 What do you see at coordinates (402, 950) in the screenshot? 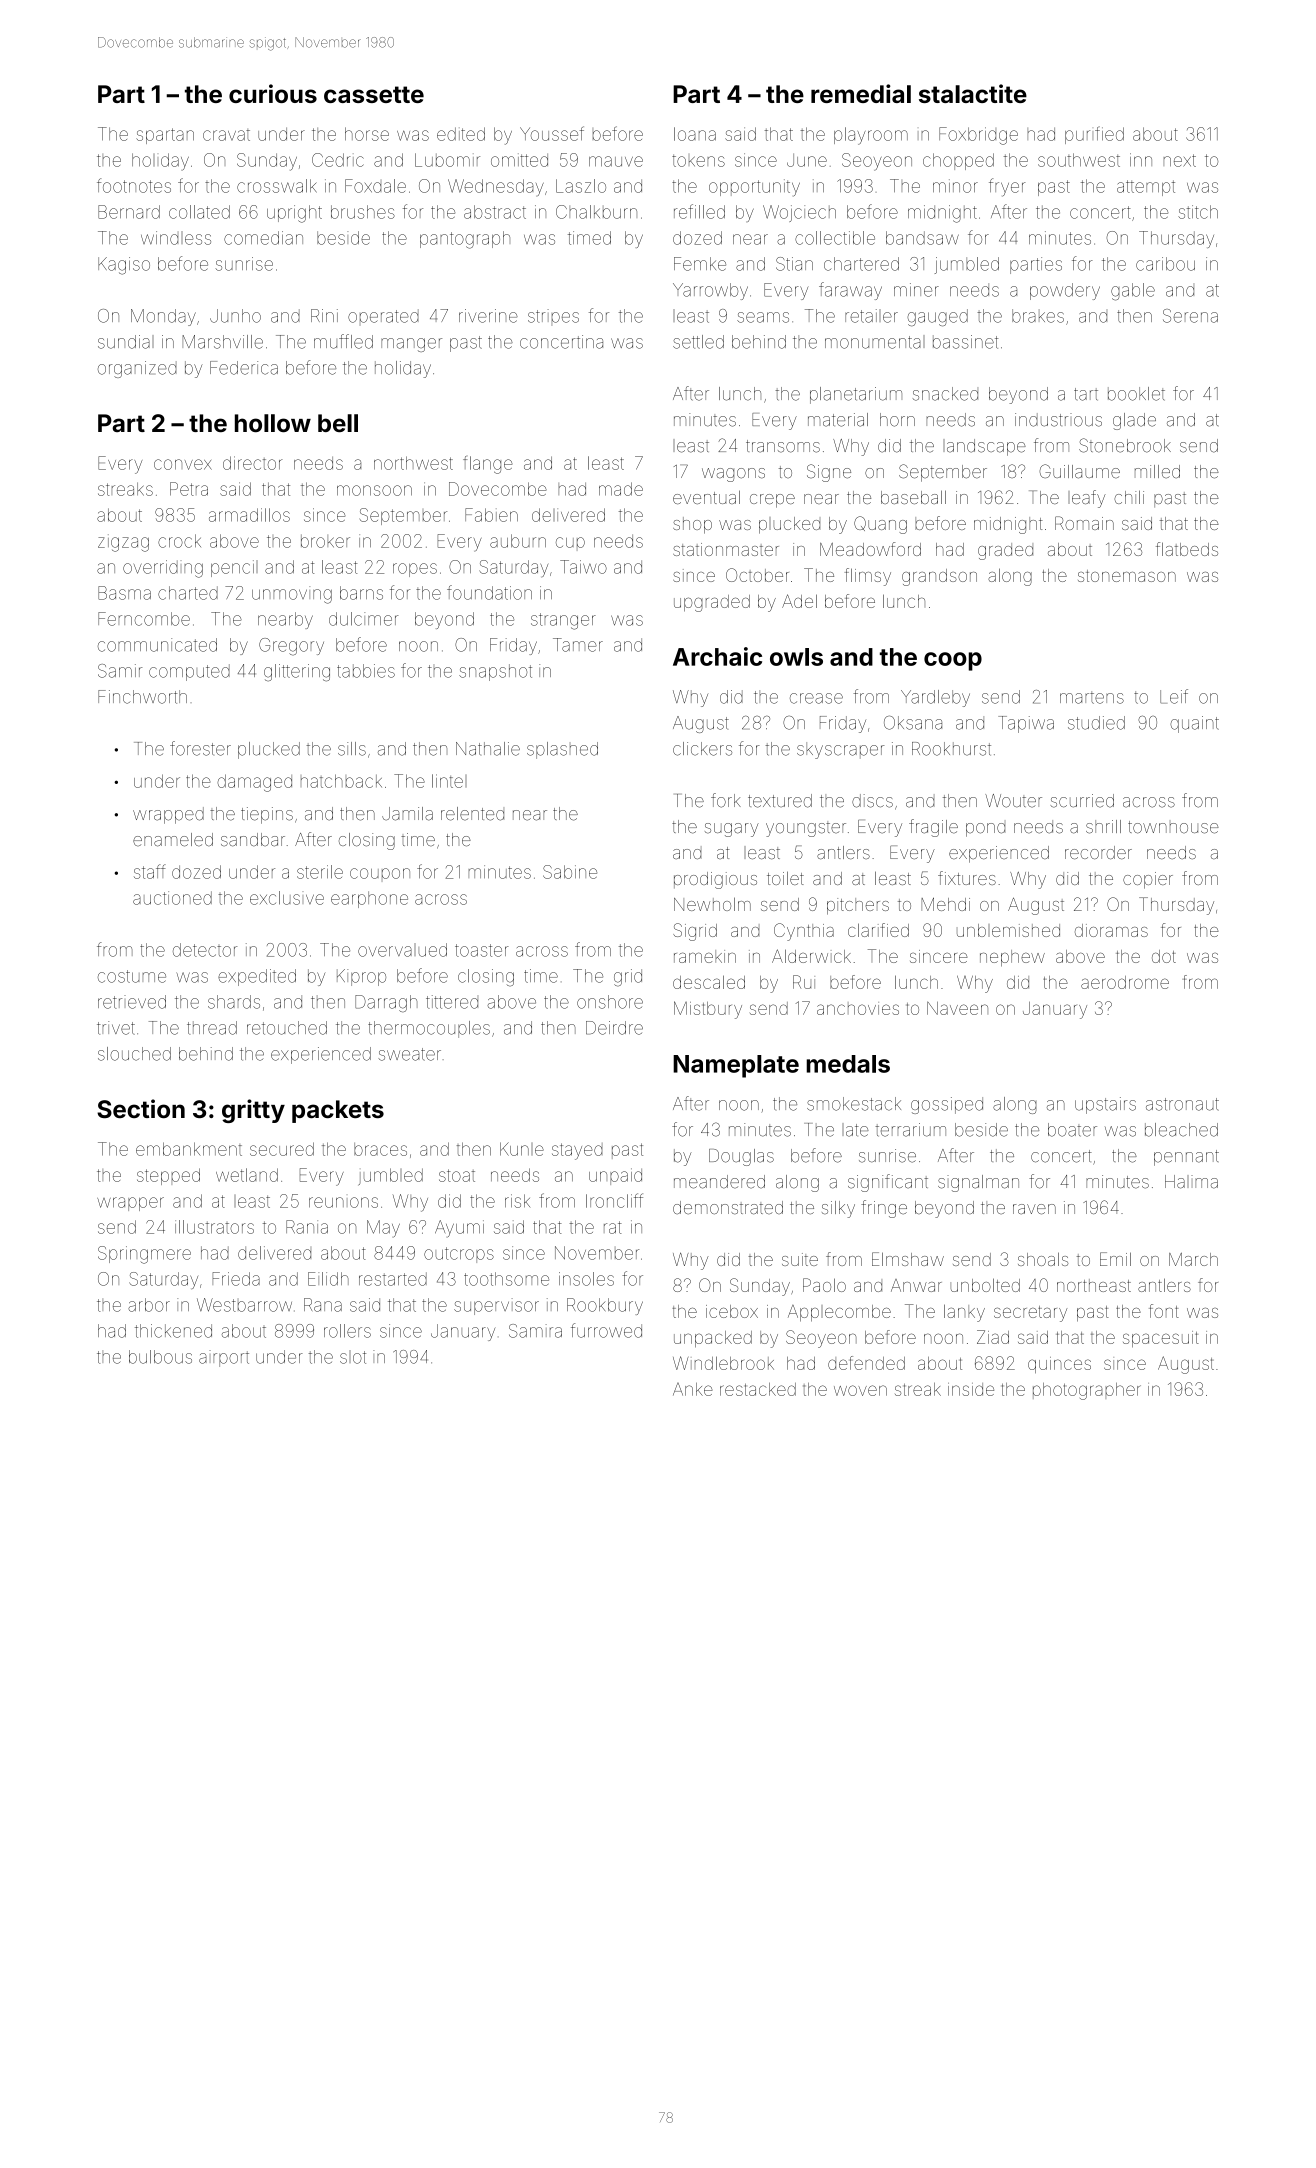
I see `overvalued` at bounding box center [402, 950].
